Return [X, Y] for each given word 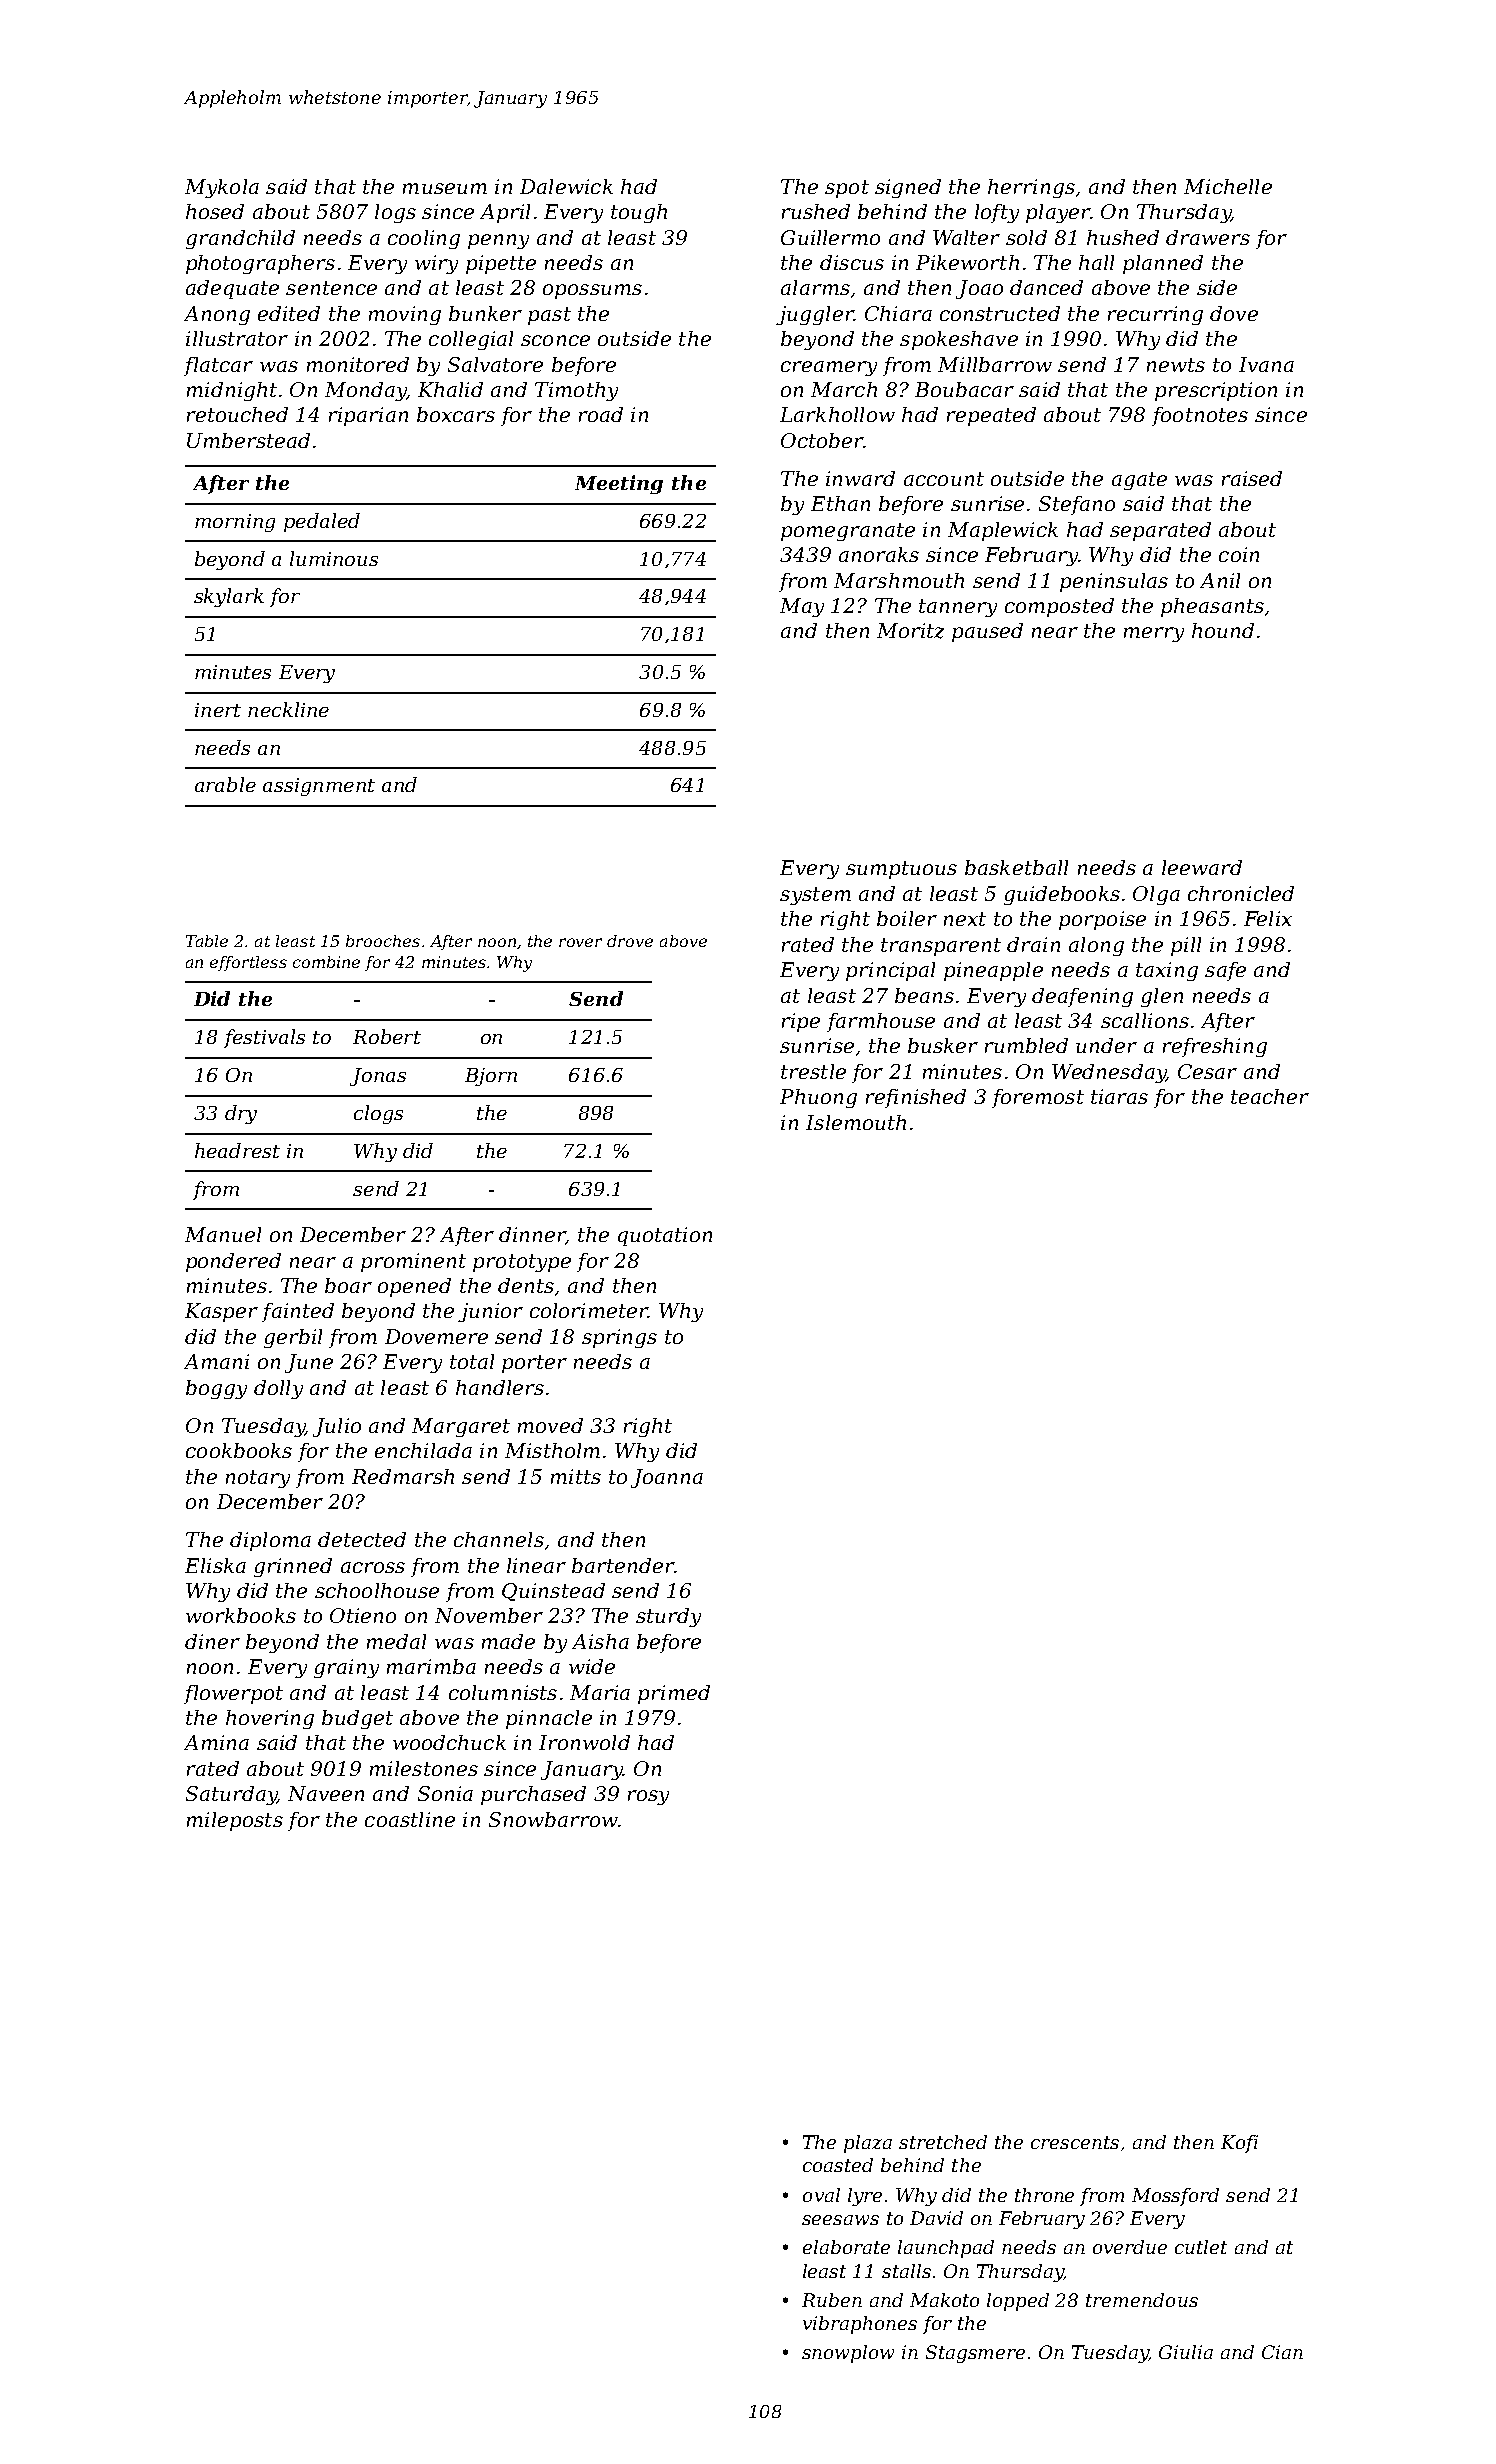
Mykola [222, 188]
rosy [648, 1797]
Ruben [832, 2300]
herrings [1031, 188]
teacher [1270, 1096]
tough [639, 213]
